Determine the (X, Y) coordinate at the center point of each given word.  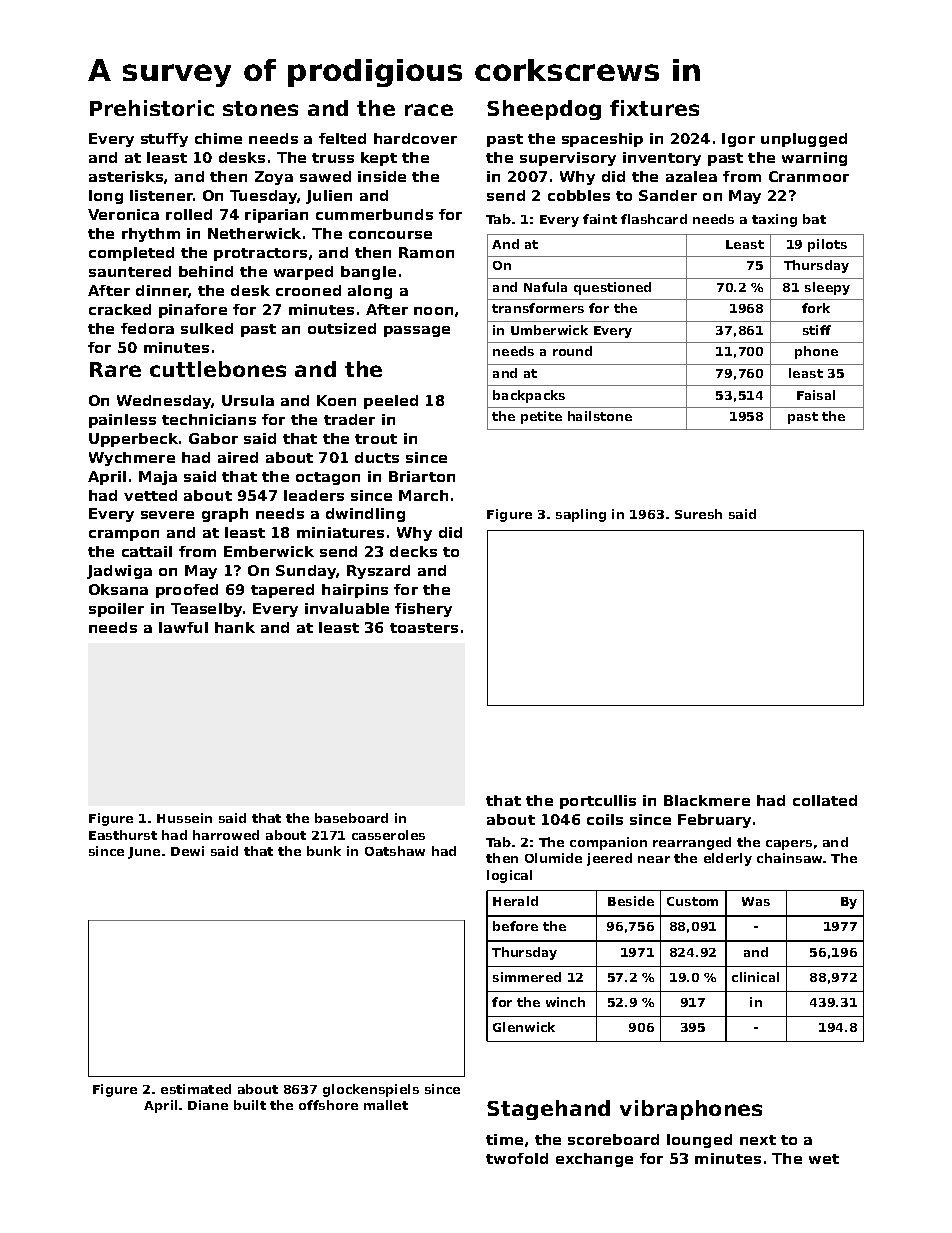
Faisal (816, 395)
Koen (336, 400)
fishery (423, 610)
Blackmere (707, 800)
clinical (755, 977)
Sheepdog (544, 110)
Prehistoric (152, 108)
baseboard (351, 818)
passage (417, 331)
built (250, 1105)
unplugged (804, 140)
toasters (424, 628)
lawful (183, 627)
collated (825, 800)
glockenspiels (371, 1090)
